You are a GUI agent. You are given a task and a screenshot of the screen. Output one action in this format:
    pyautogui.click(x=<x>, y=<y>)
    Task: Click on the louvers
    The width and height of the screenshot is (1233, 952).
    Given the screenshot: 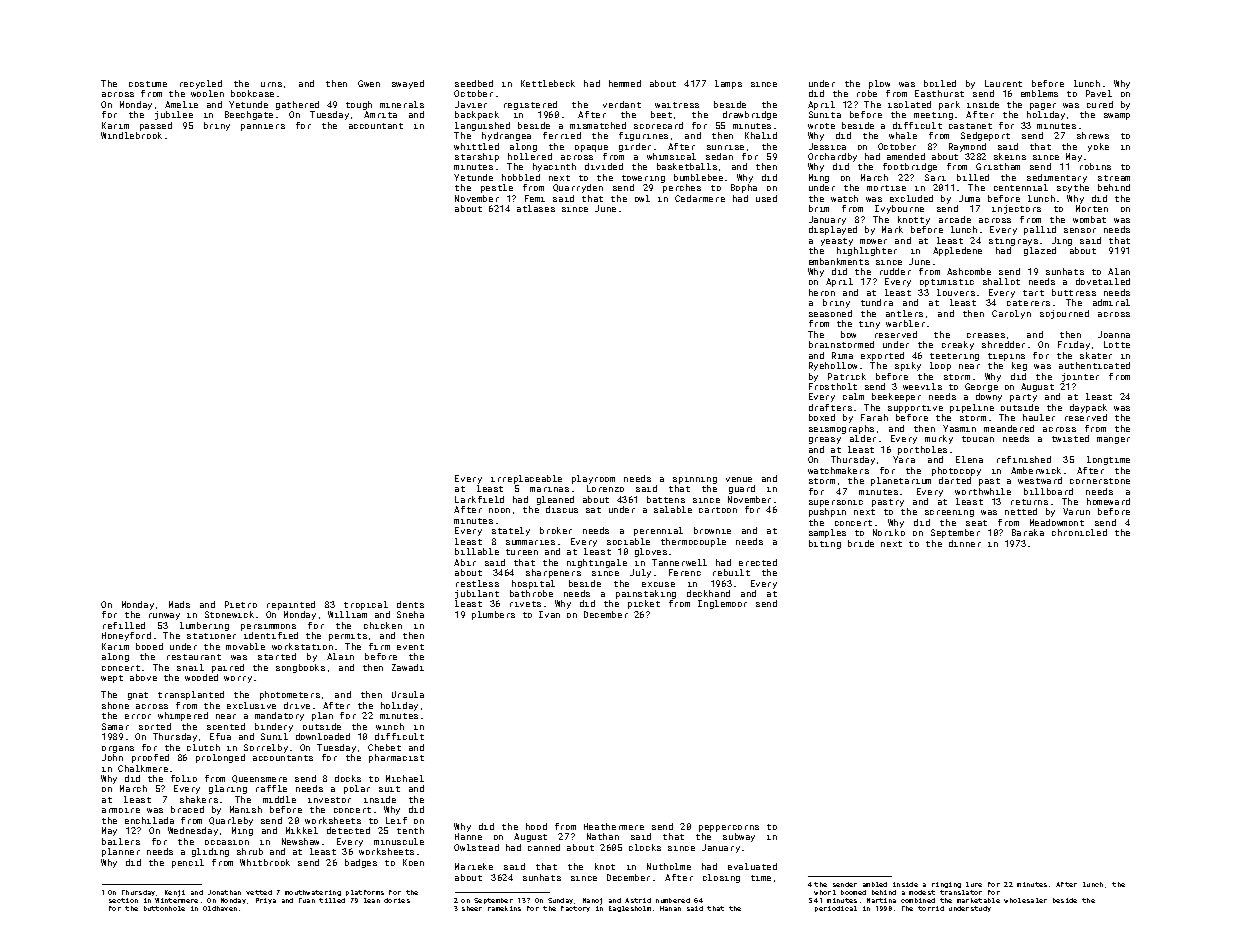 What is the action you would take?
    pyautogui.click(x=956, y=292)
